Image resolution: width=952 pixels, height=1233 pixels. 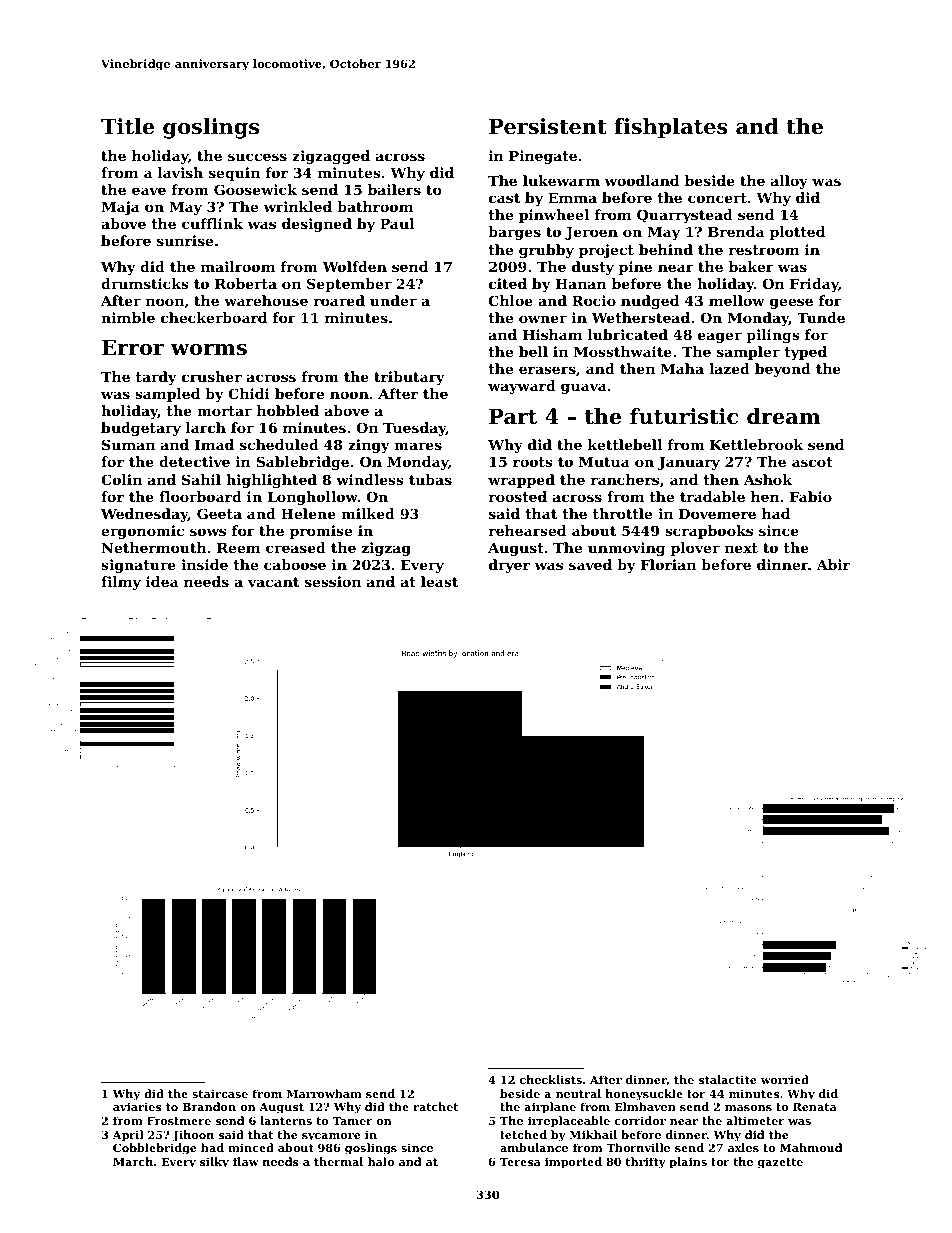 I want to click on saved, so click(x=590, y=564).
